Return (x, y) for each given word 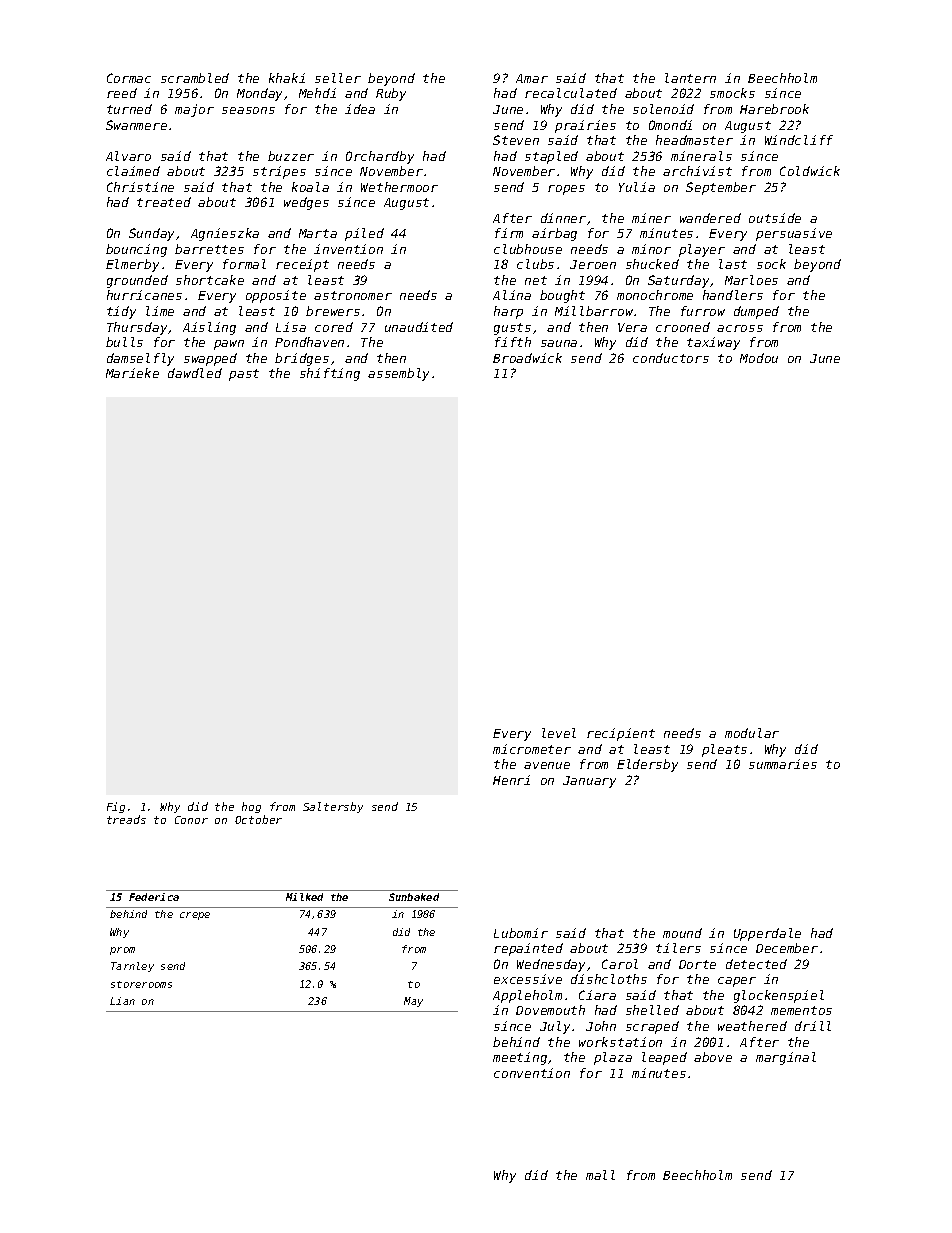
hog (251, 807)
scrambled (195, 78)
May (413, 1002)
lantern (690, 78)
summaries (783, 764)
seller (338, 78)
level (559, 733)
